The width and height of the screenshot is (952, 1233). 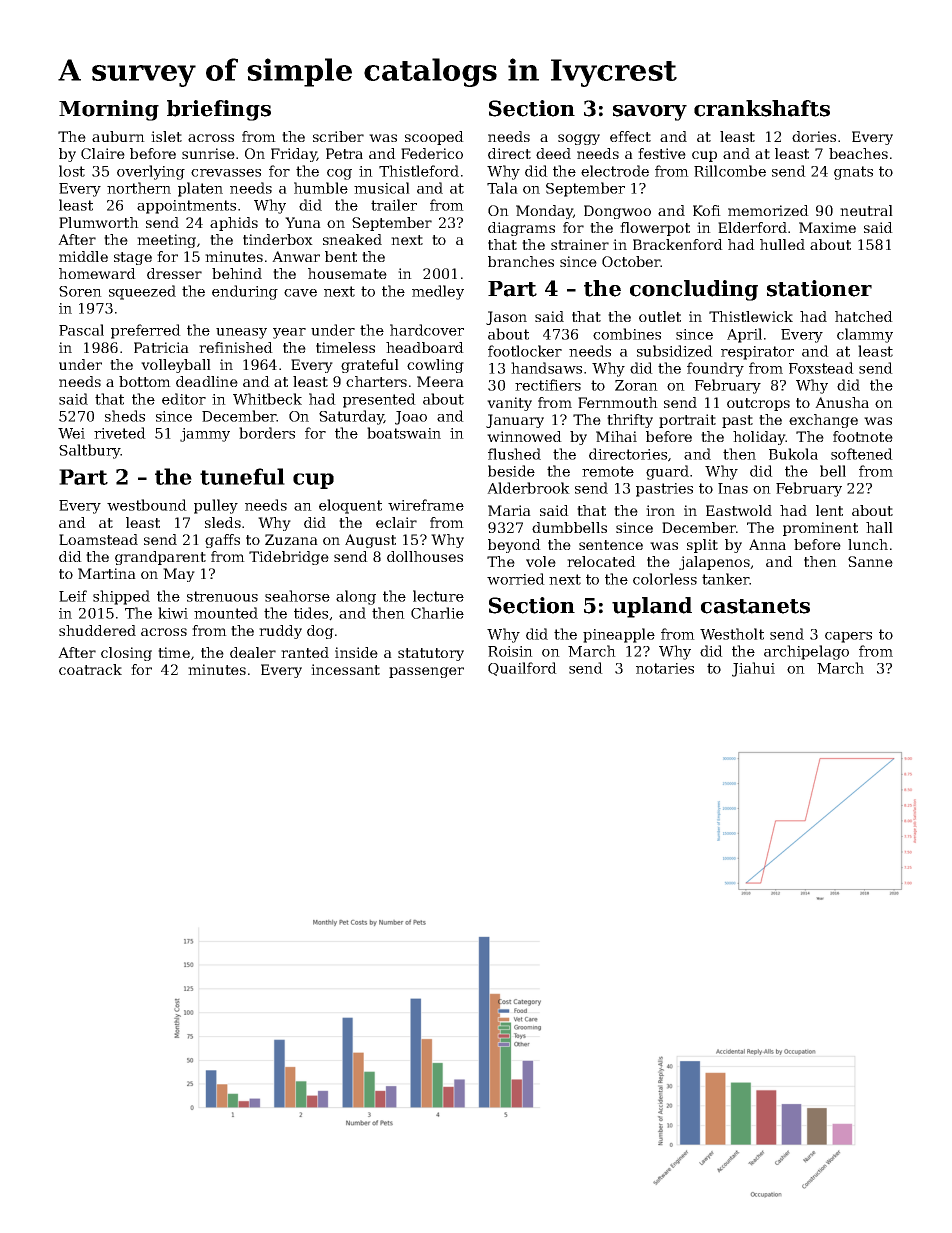 What do you see at coordinates (120, 433) in the screenshot?
I see `riveted` at bounding box center [120, 433].
